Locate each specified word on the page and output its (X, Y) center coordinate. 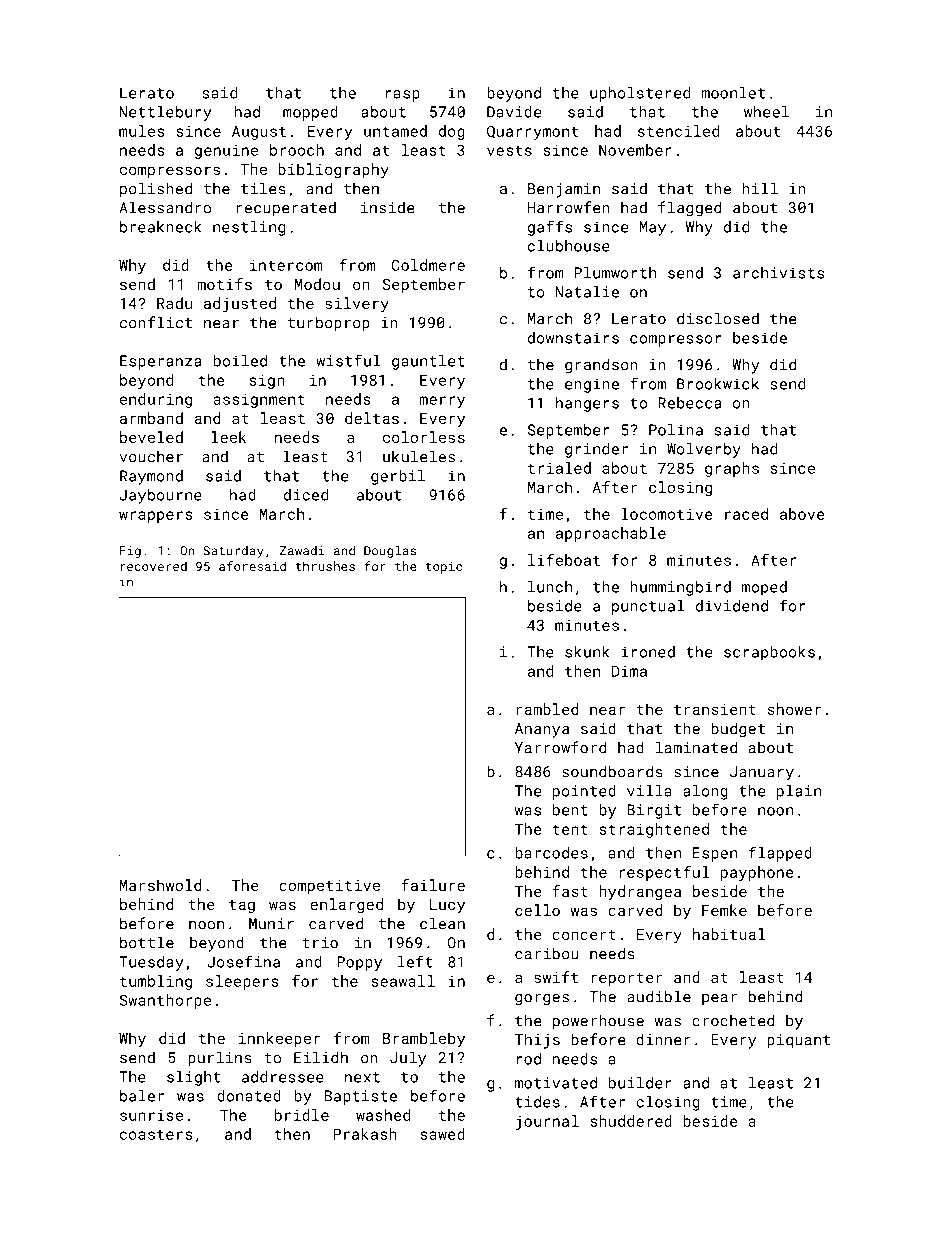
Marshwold (160, 885)
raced (746, 514)
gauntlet (428, 362)
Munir (271, 924)
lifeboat (564, 560)
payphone (757, 873)
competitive (329, 887)
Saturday (233, 552)
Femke (724, 910)
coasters (156, 1134)
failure (433, 885)
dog (452, 132)
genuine (226, 151)
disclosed (718, 318)
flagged (689, 209)
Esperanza (160, 362)
